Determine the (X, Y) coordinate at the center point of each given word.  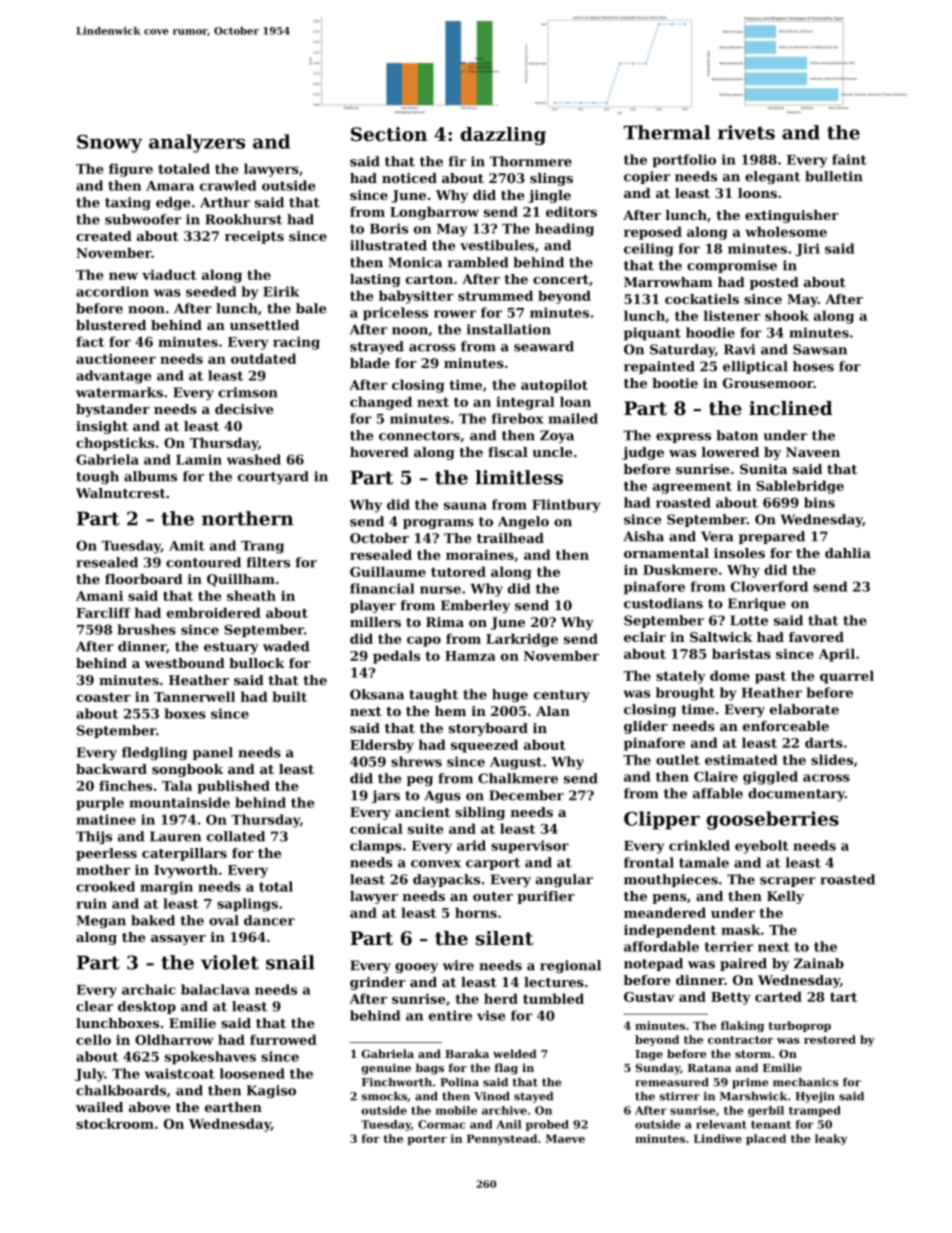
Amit (187, 545)
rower (455, 314)
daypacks (446, 880)
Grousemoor (768, 383)
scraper (788, 882)
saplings (247, 905)
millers (375, 622)
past (770, 677)
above (149, 1107)
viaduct (169, 274)
